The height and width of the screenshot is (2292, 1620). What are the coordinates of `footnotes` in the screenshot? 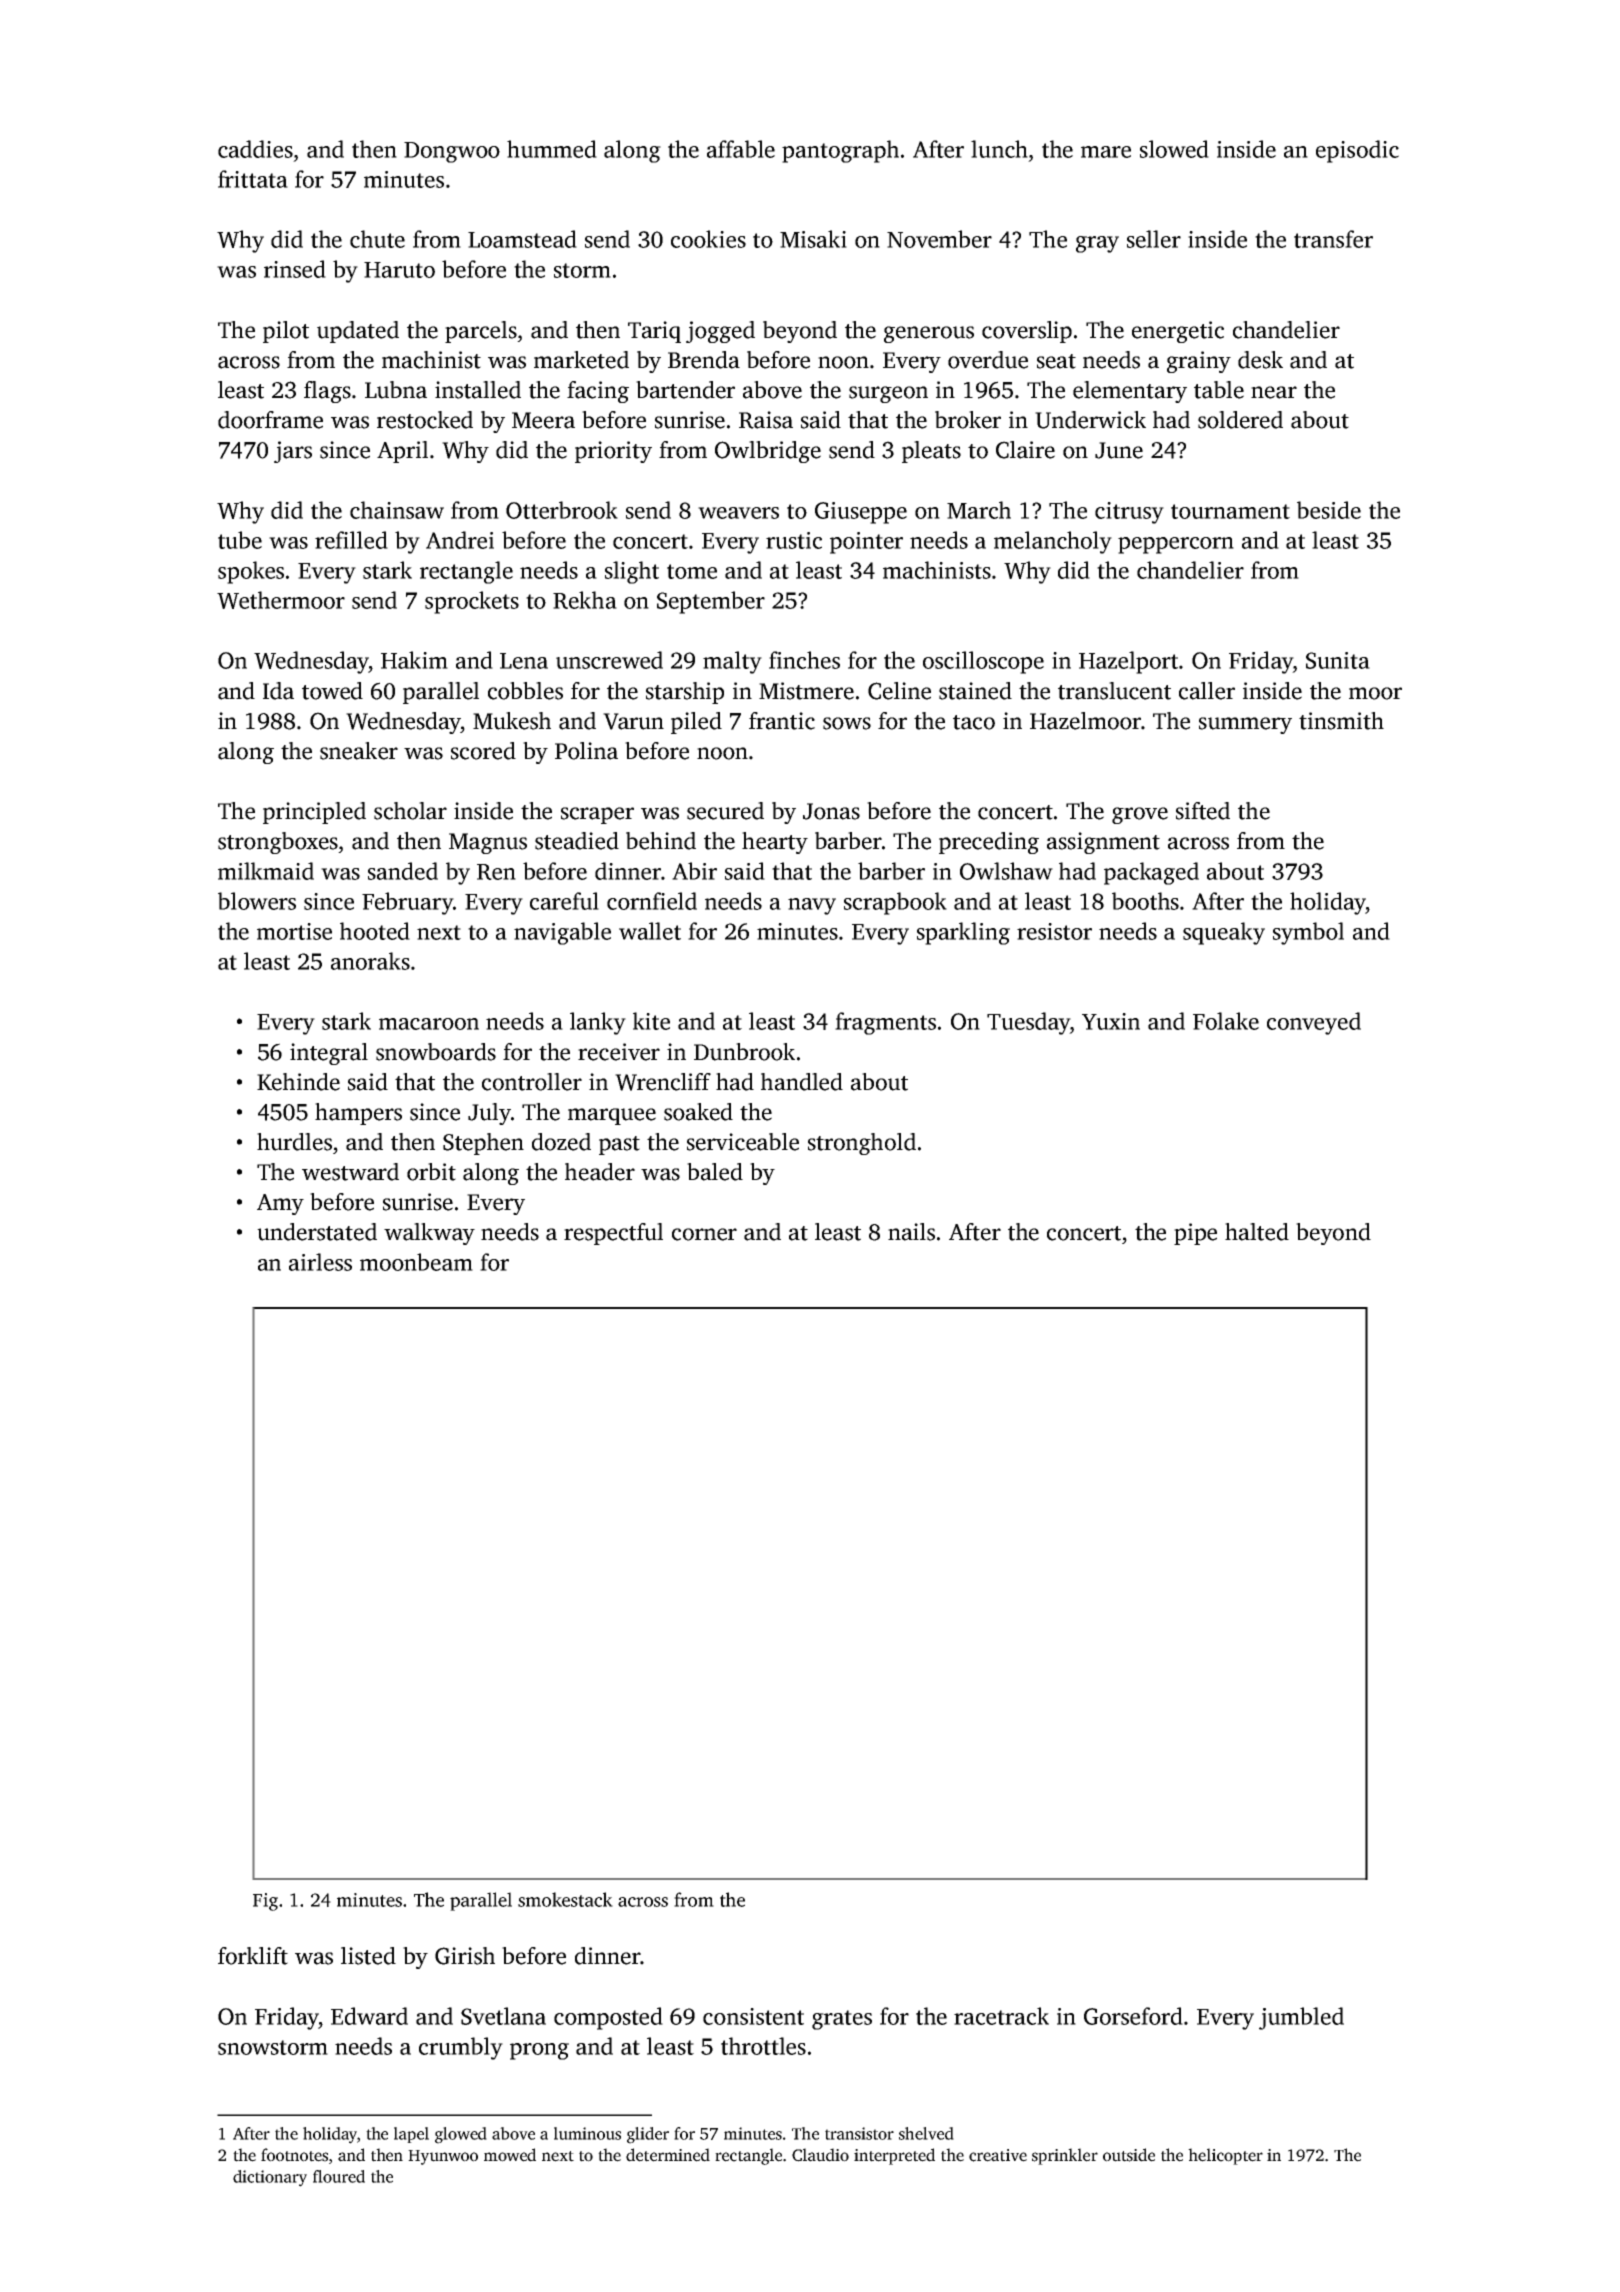 It's located at (294, 2155).
